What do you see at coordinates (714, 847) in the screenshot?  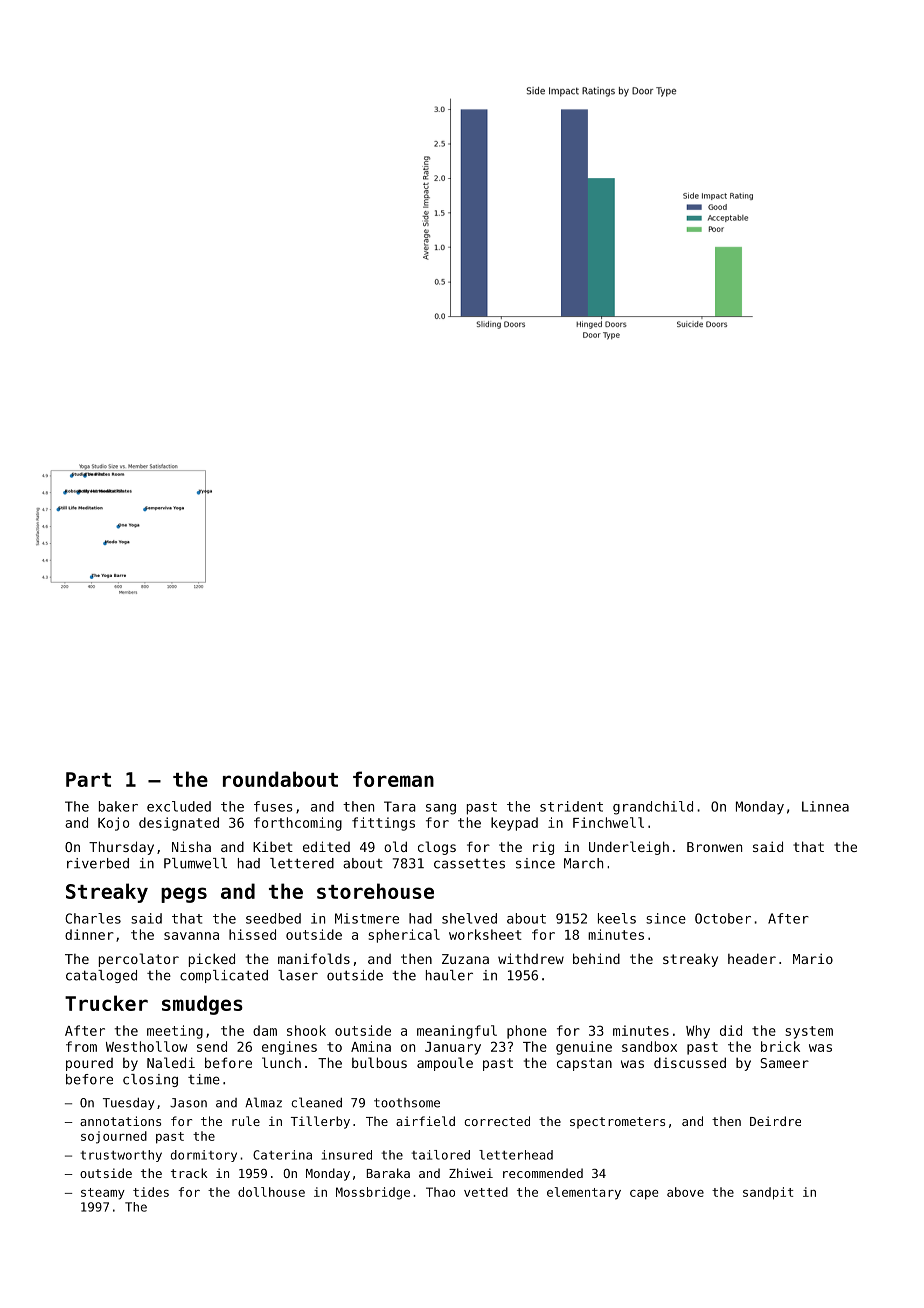 I see `Bronwen` at bounding box center [714, 847].
